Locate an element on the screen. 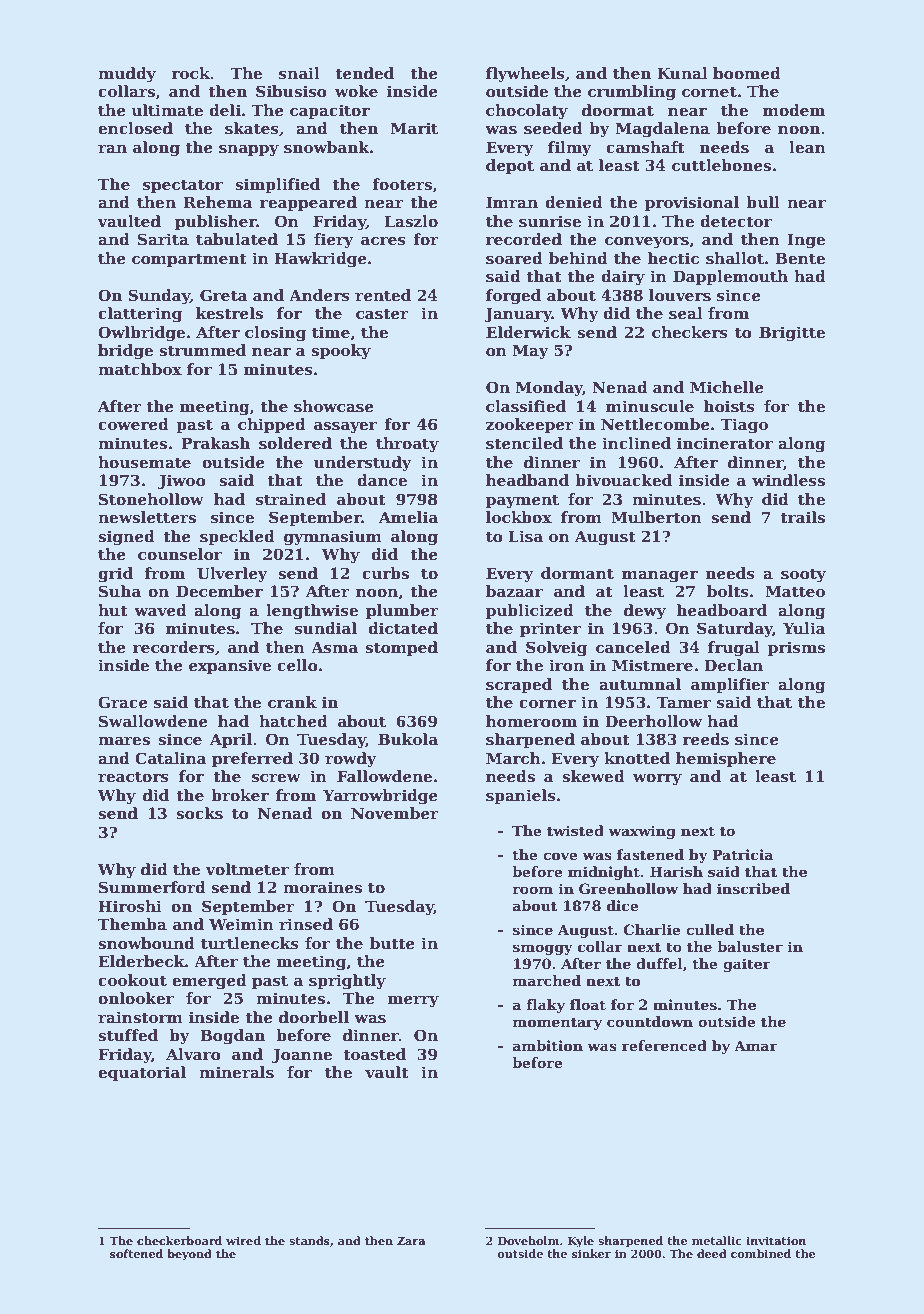  snowbound is located at coordinates (146, 943).
